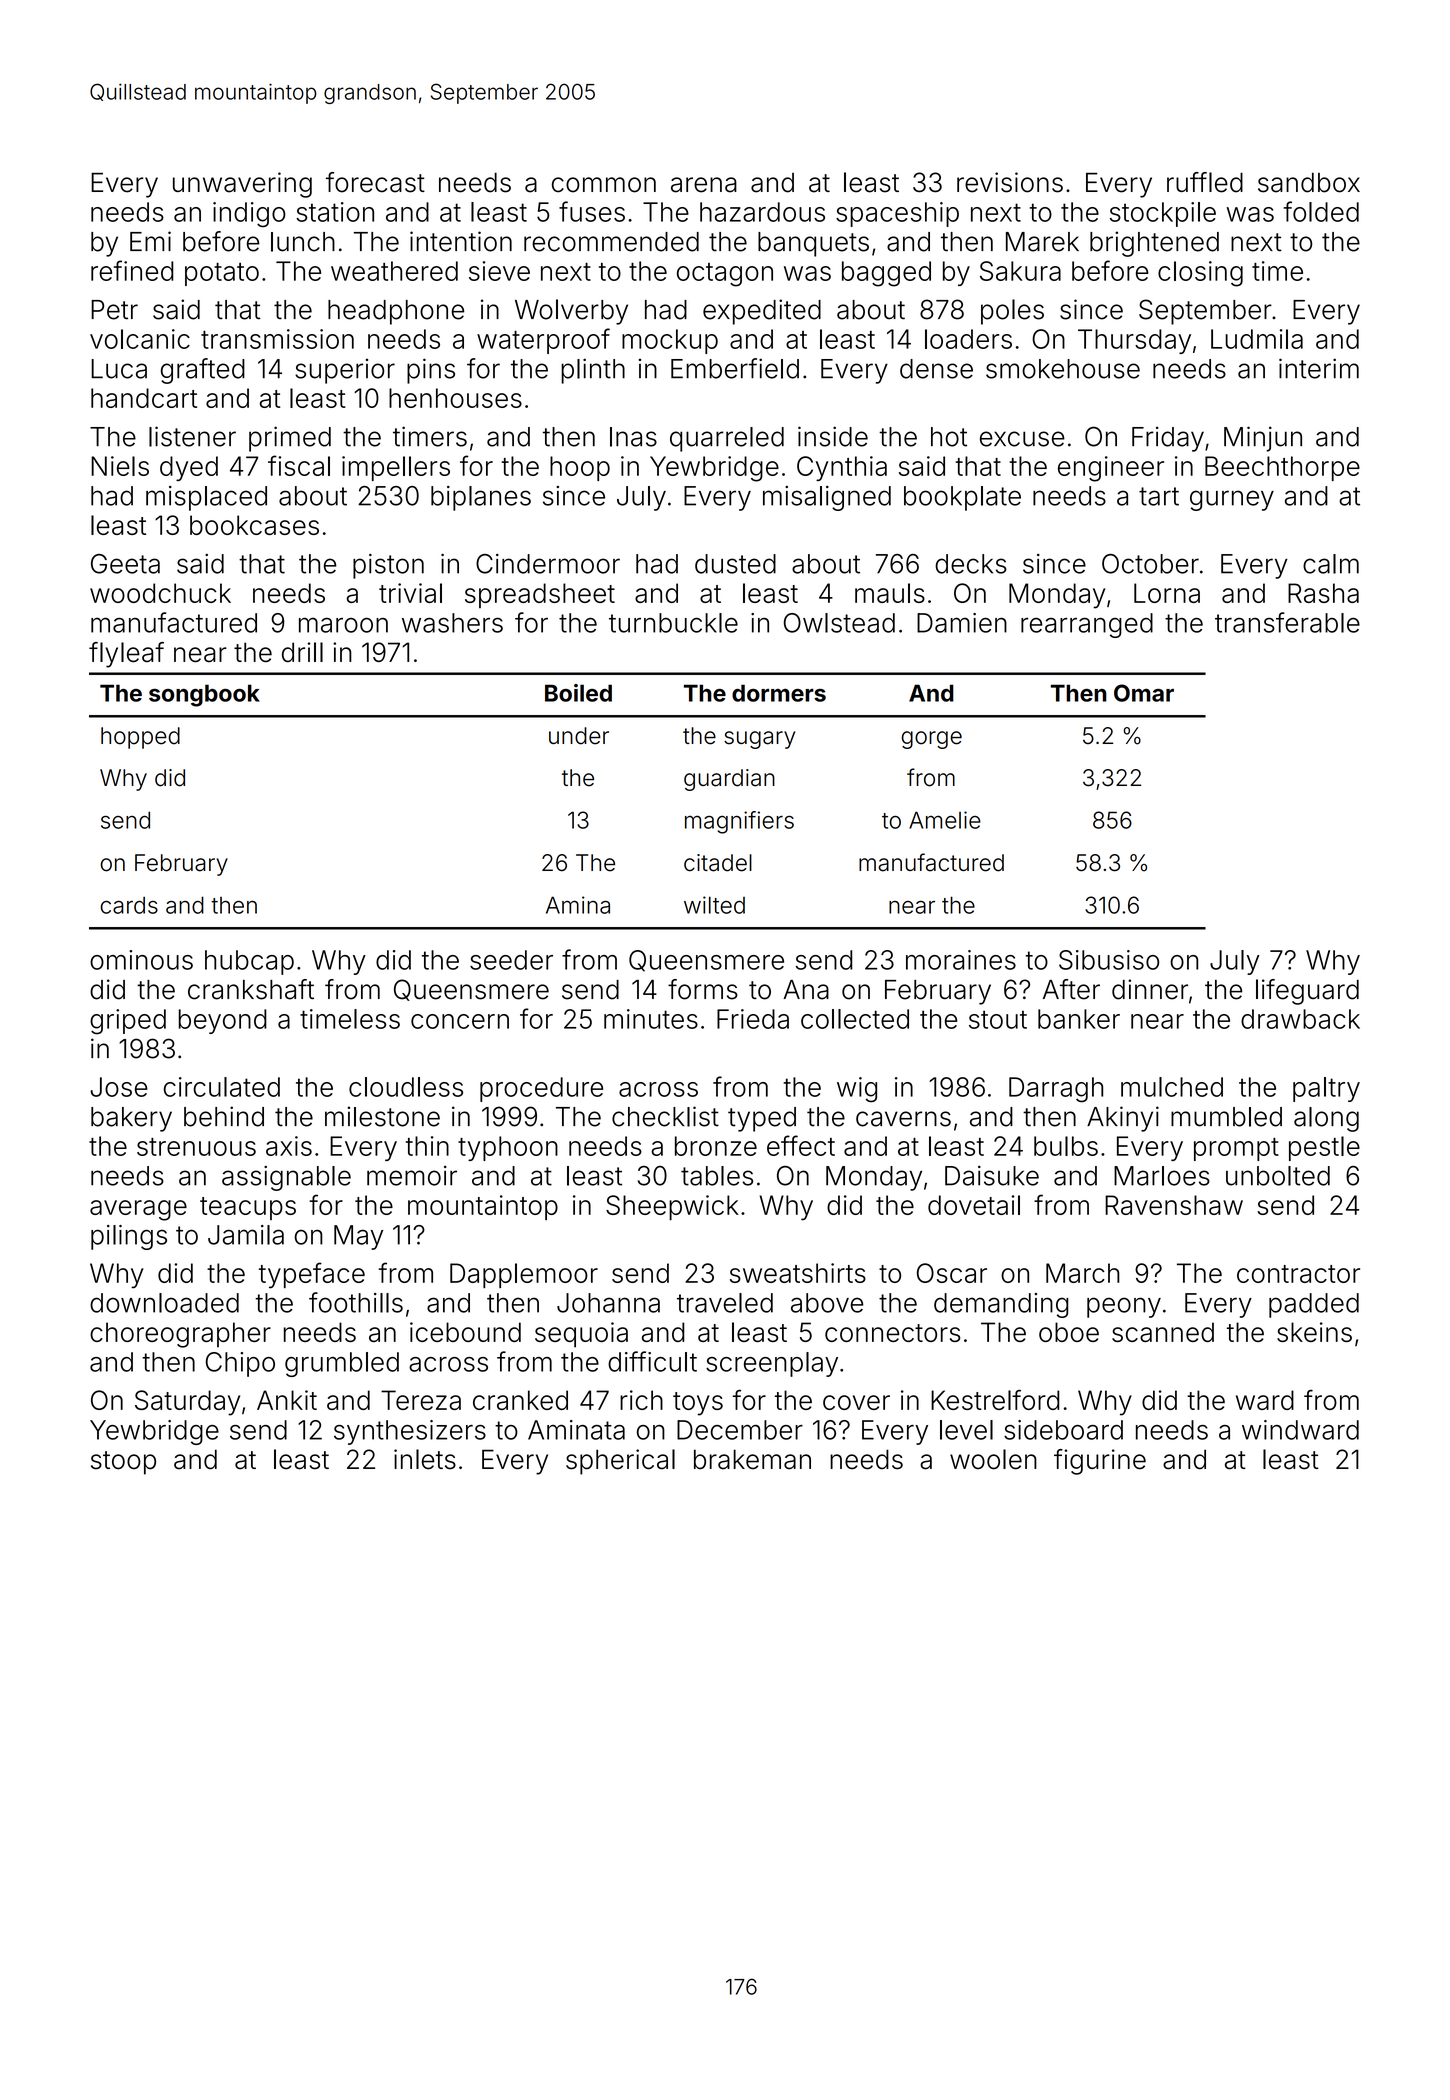  I want to click on spaceship, so click(897, 214).
